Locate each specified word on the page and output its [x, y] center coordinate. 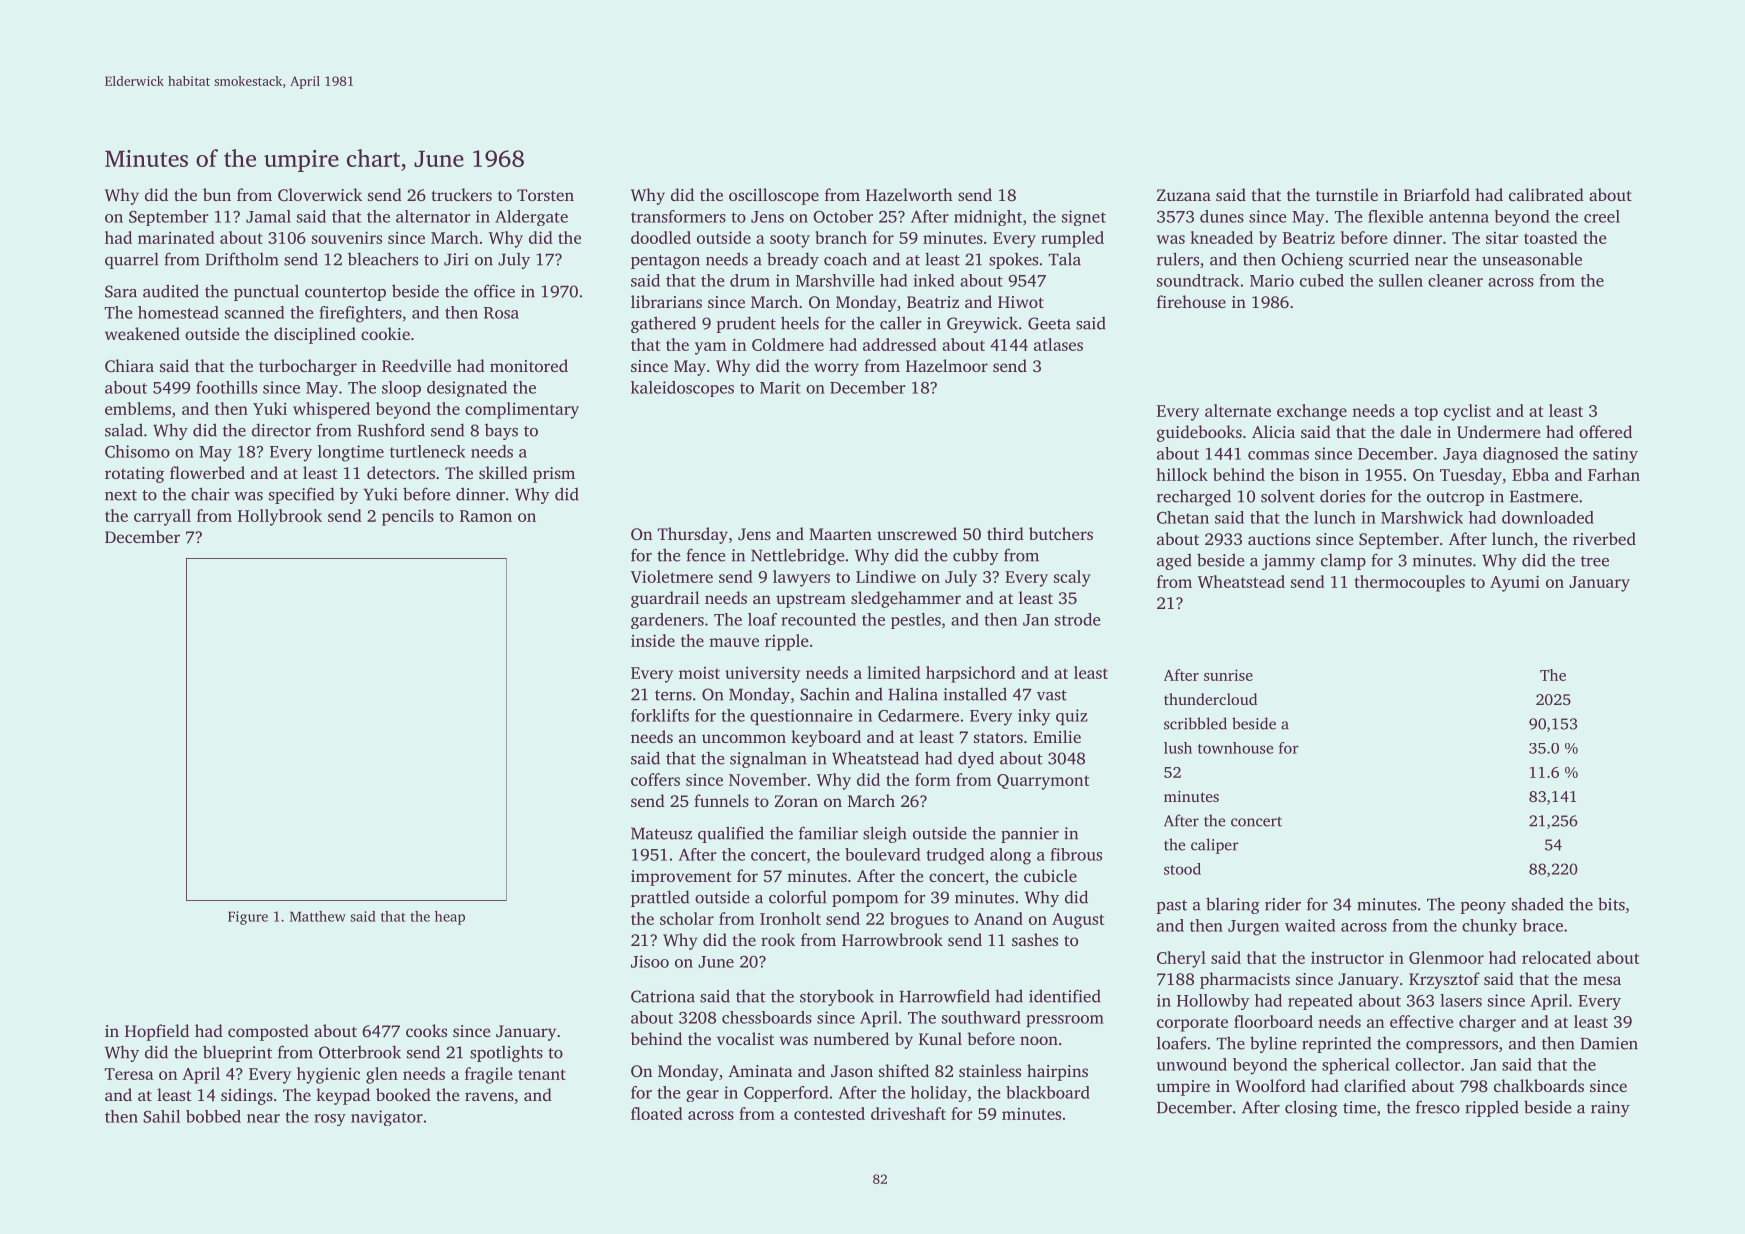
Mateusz [661, 834]
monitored [529, 365]
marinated [176, 237]
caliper [1215, 846]
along [1010, 856]
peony [1483, 908]
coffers [655, 779]
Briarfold [1437, 194]
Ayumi [1515, 583]
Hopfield [157, 1032]
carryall [162, 517]
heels [800, 323]
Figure [248, 918]
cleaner [1455, 280]
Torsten [545, 195]
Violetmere [672, 576]
